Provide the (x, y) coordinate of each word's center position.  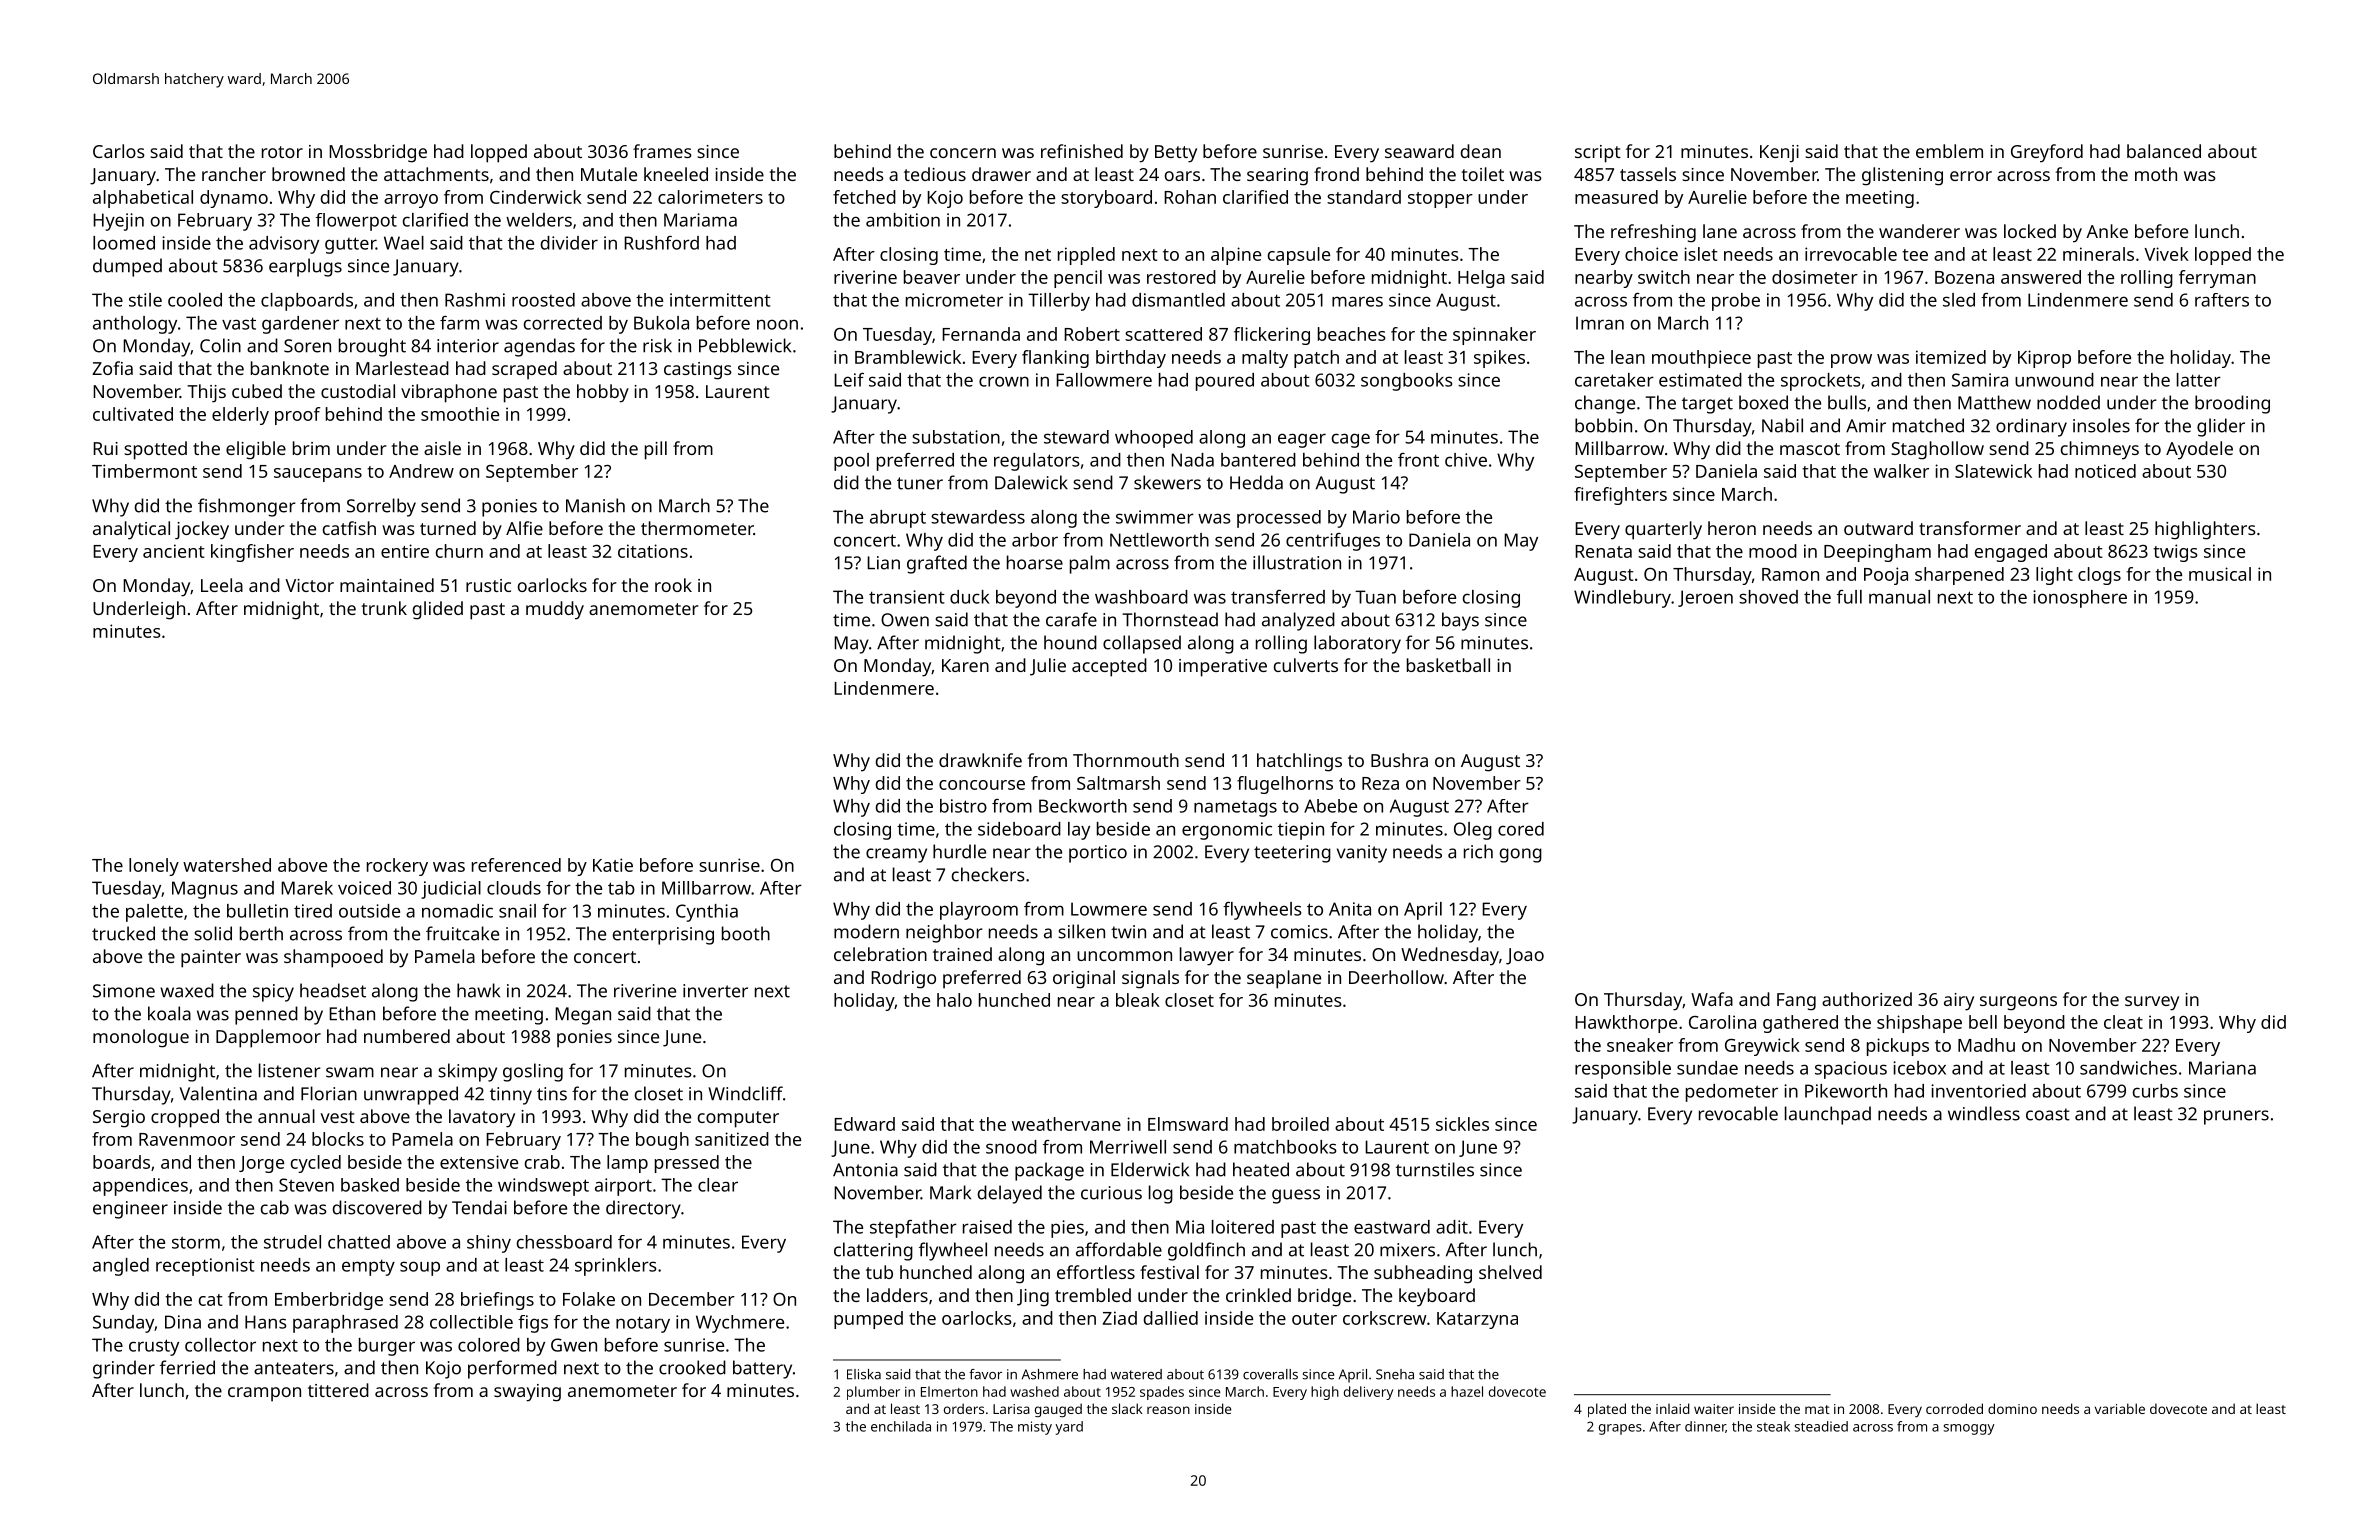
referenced (516, 865)
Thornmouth (1126, 760)
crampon (264, 1394)
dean (1481, 151)
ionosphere (2080, 599)
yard (1069, 1428)
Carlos (119, 151)
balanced (2164, 151)
